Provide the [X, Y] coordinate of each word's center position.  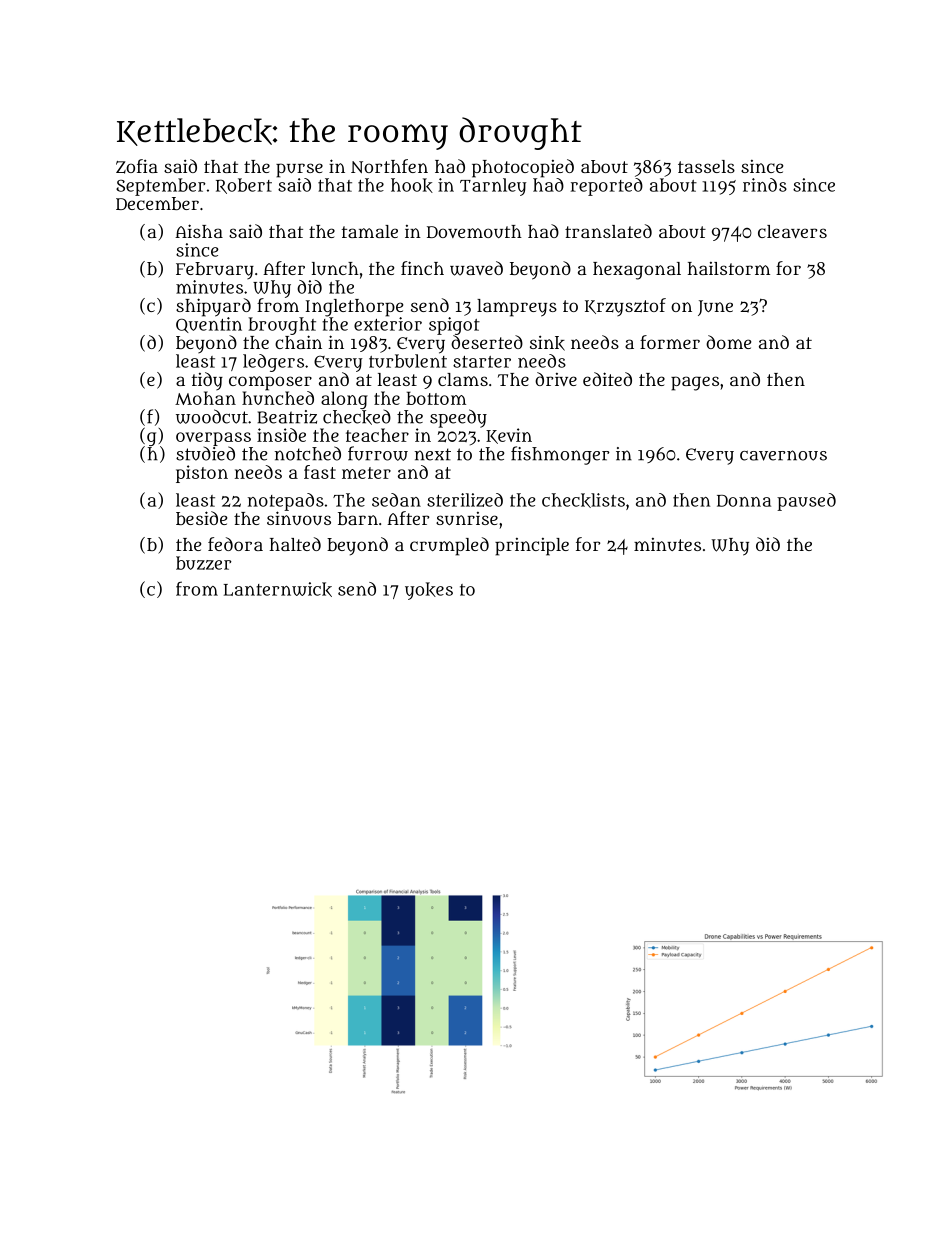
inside [281, 435]
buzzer [204, 563]
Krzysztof [625, 307]
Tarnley [493, 187]
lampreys [517, 308]
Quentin [209, 325]
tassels [706, 166]
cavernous [783, 455]
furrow [378, 453]
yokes [429, 591]
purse [299, 170]
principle [532, 547]
